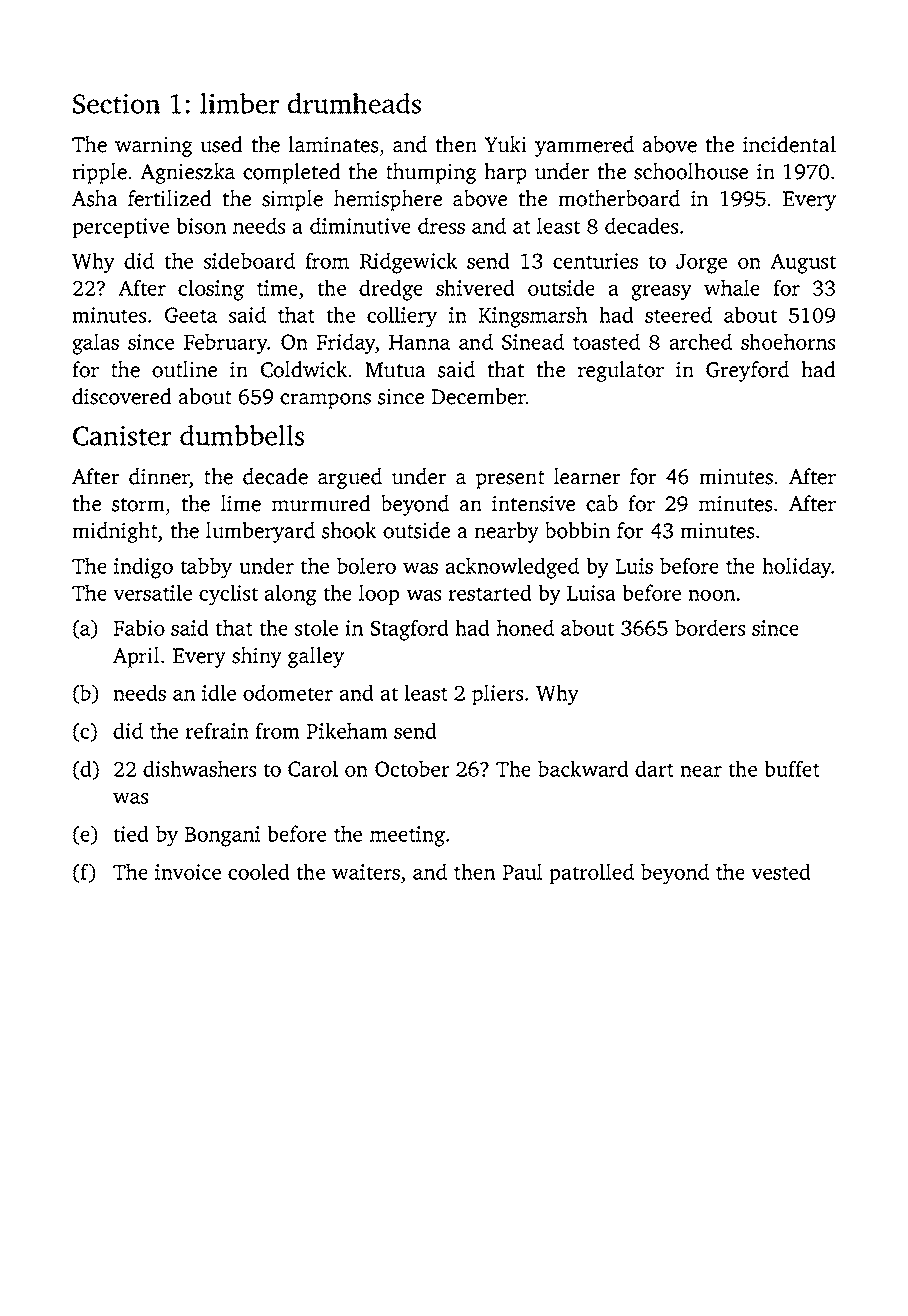 This screenshot has width=908, height=1316. Describe the element at coordinates (505, 144) in the screenshot. I see `Yuki` at that location.
